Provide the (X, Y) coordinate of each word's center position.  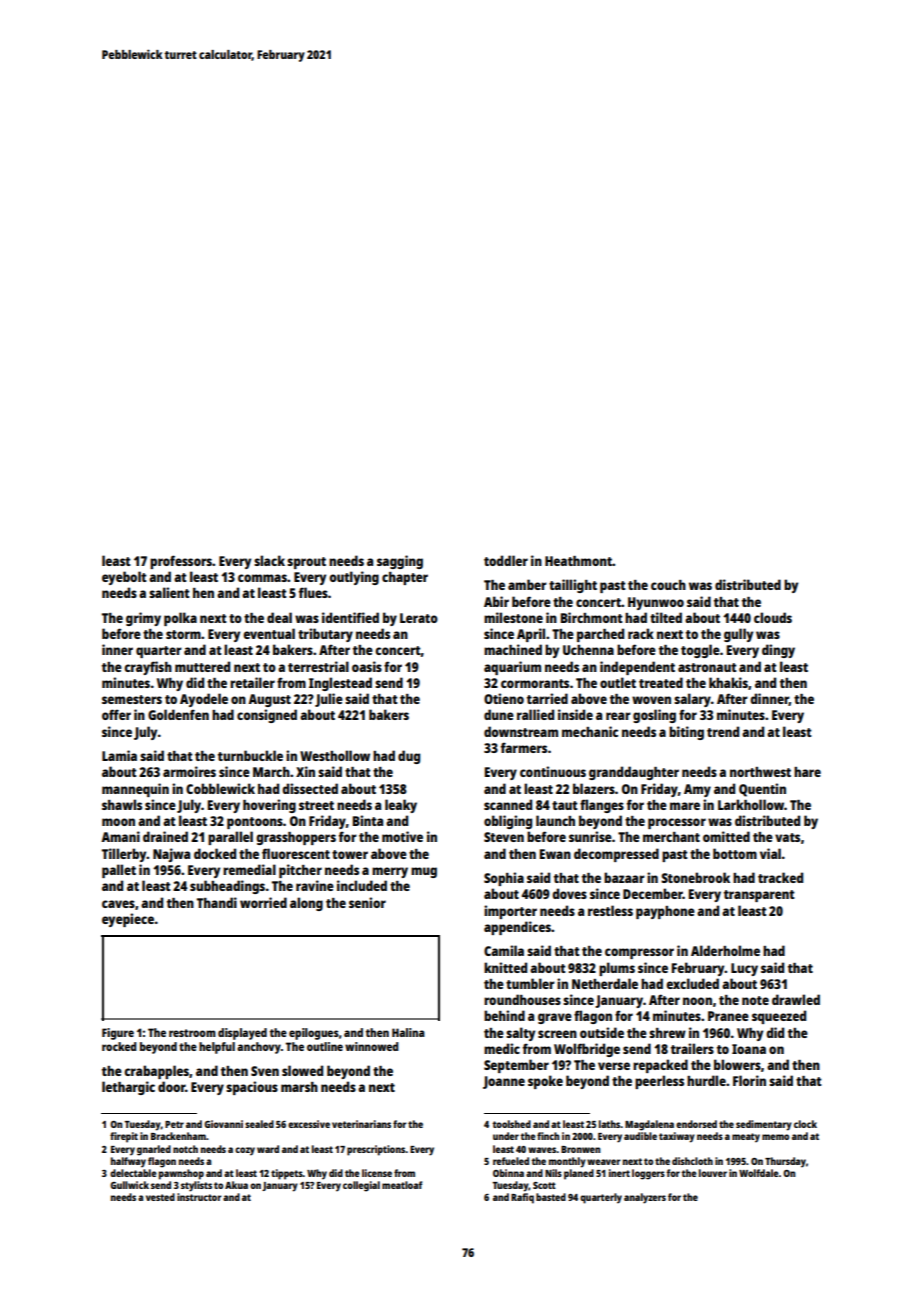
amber (527, 584)
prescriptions (376, 1150)
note (755, 1000)
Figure (118, 1034)
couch (668, 585)
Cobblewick (220, 788)
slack (269, 560)
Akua (236, 1185)
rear (618, 716)
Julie (329, 700)
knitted (505, 967)
